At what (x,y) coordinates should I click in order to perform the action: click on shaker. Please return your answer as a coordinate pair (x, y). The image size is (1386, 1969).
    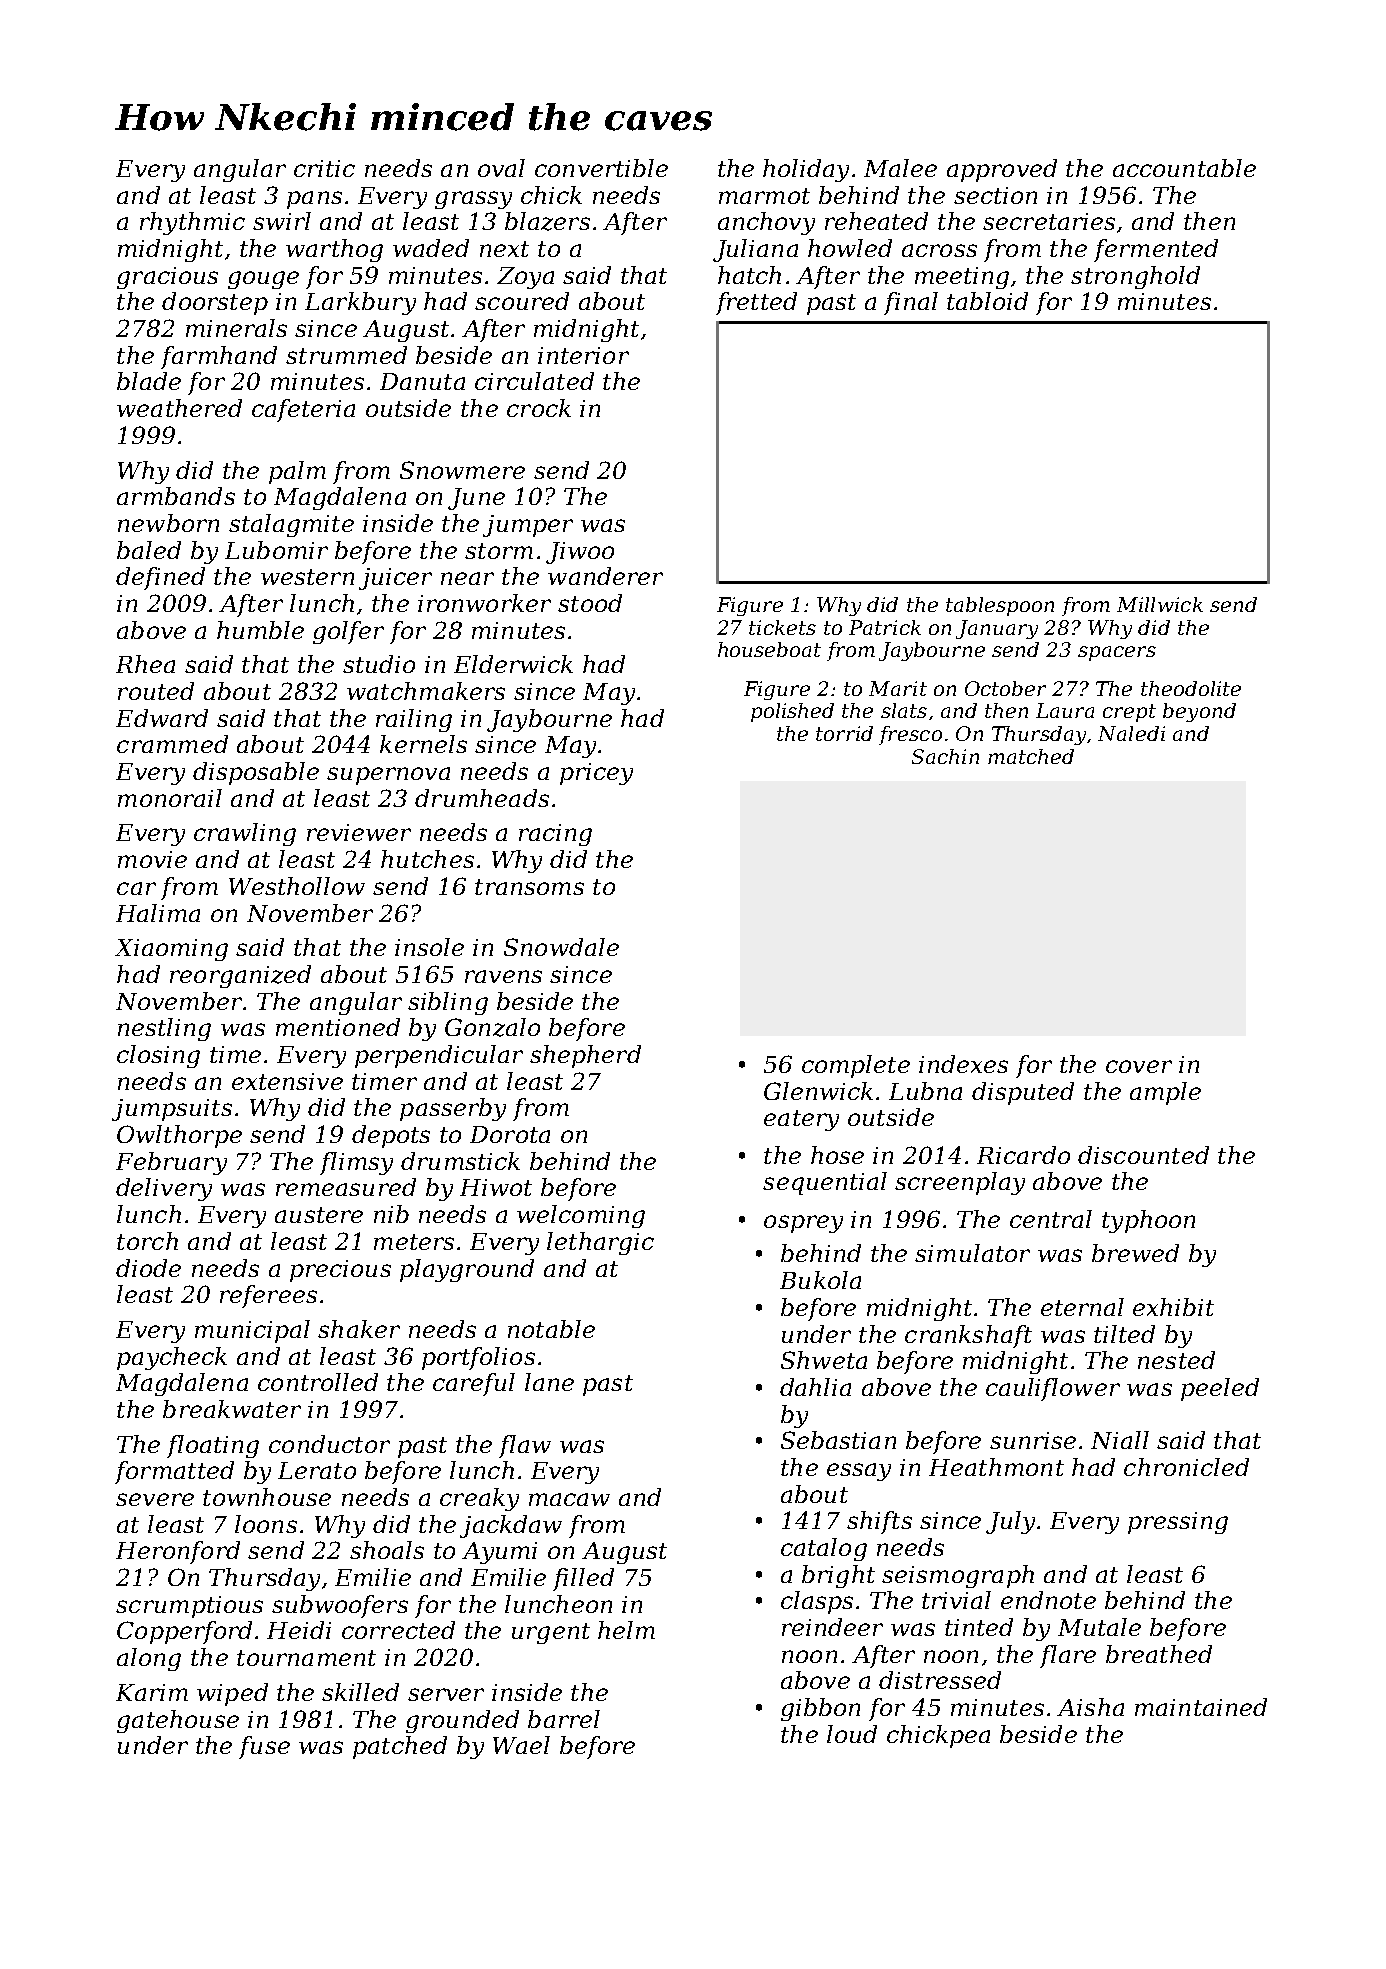
    Looking at the image, I should click on (359, 1329).
